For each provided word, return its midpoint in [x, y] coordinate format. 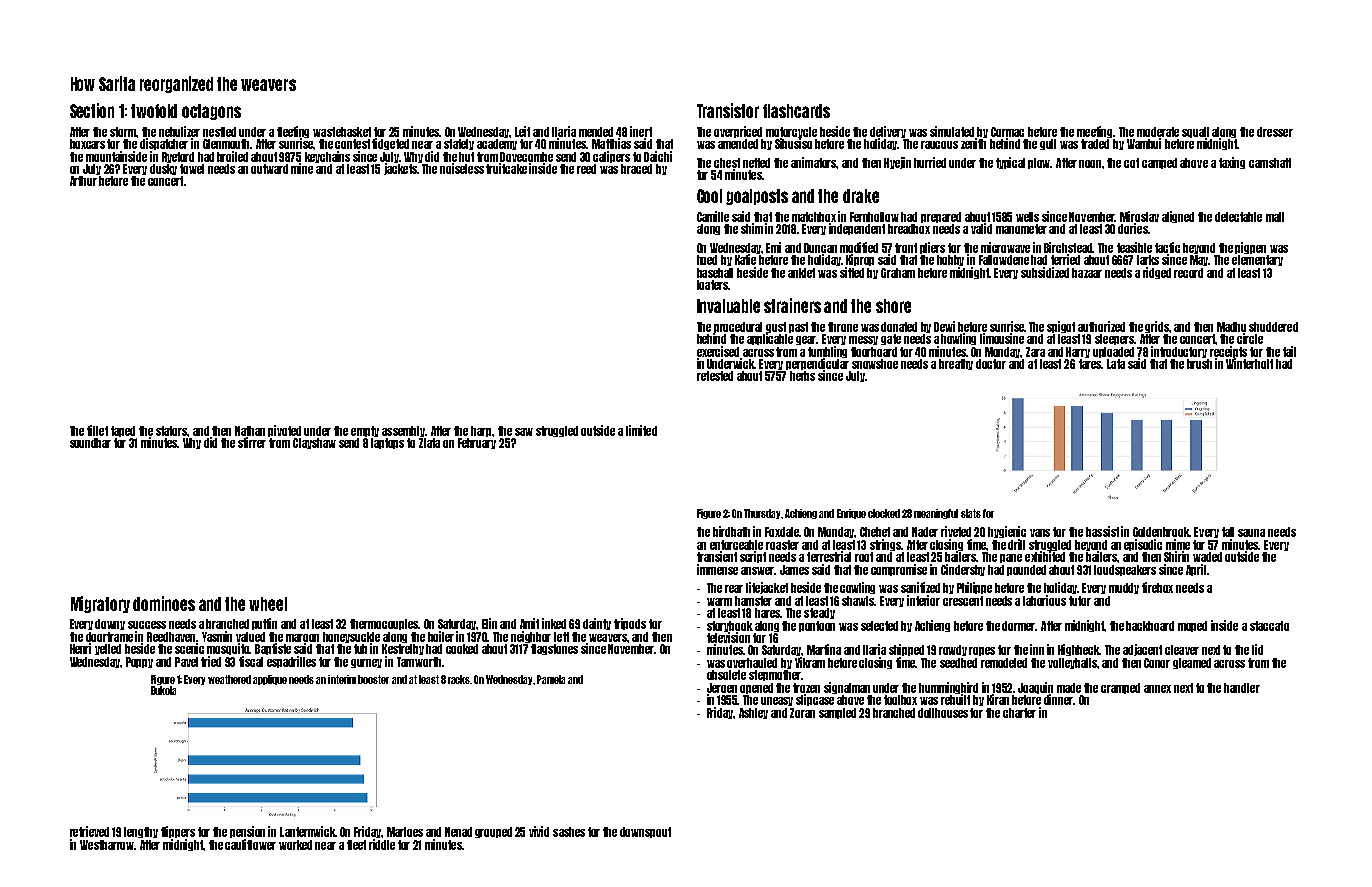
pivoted [284, 431]
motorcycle [791, 132]
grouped [493, 832]
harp [481, 431]
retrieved [89, 831]
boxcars [87, 144]
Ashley [753, 713]
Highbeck [1079, 650]
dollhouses [943, 713]
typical [1010, 163]
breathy [956, 364]
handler [1242, 688]
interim [342, 679]
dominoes [164, 603]
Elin [489, 623]
